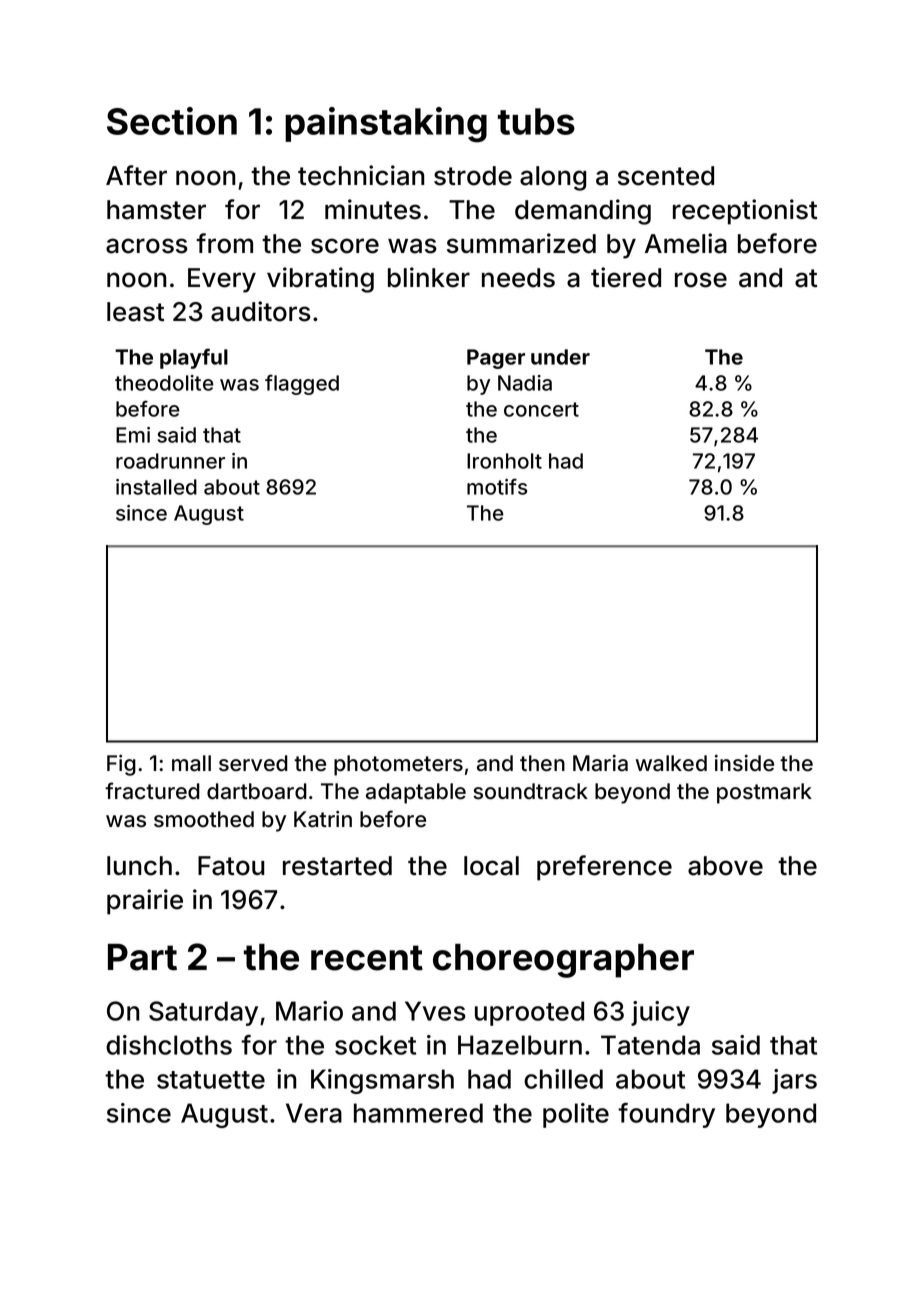 This image has width=924, height=1311. What do you see at coordinates (666, 1115) in the image?
I see `foundry` at bounding box center [666, 1115].
